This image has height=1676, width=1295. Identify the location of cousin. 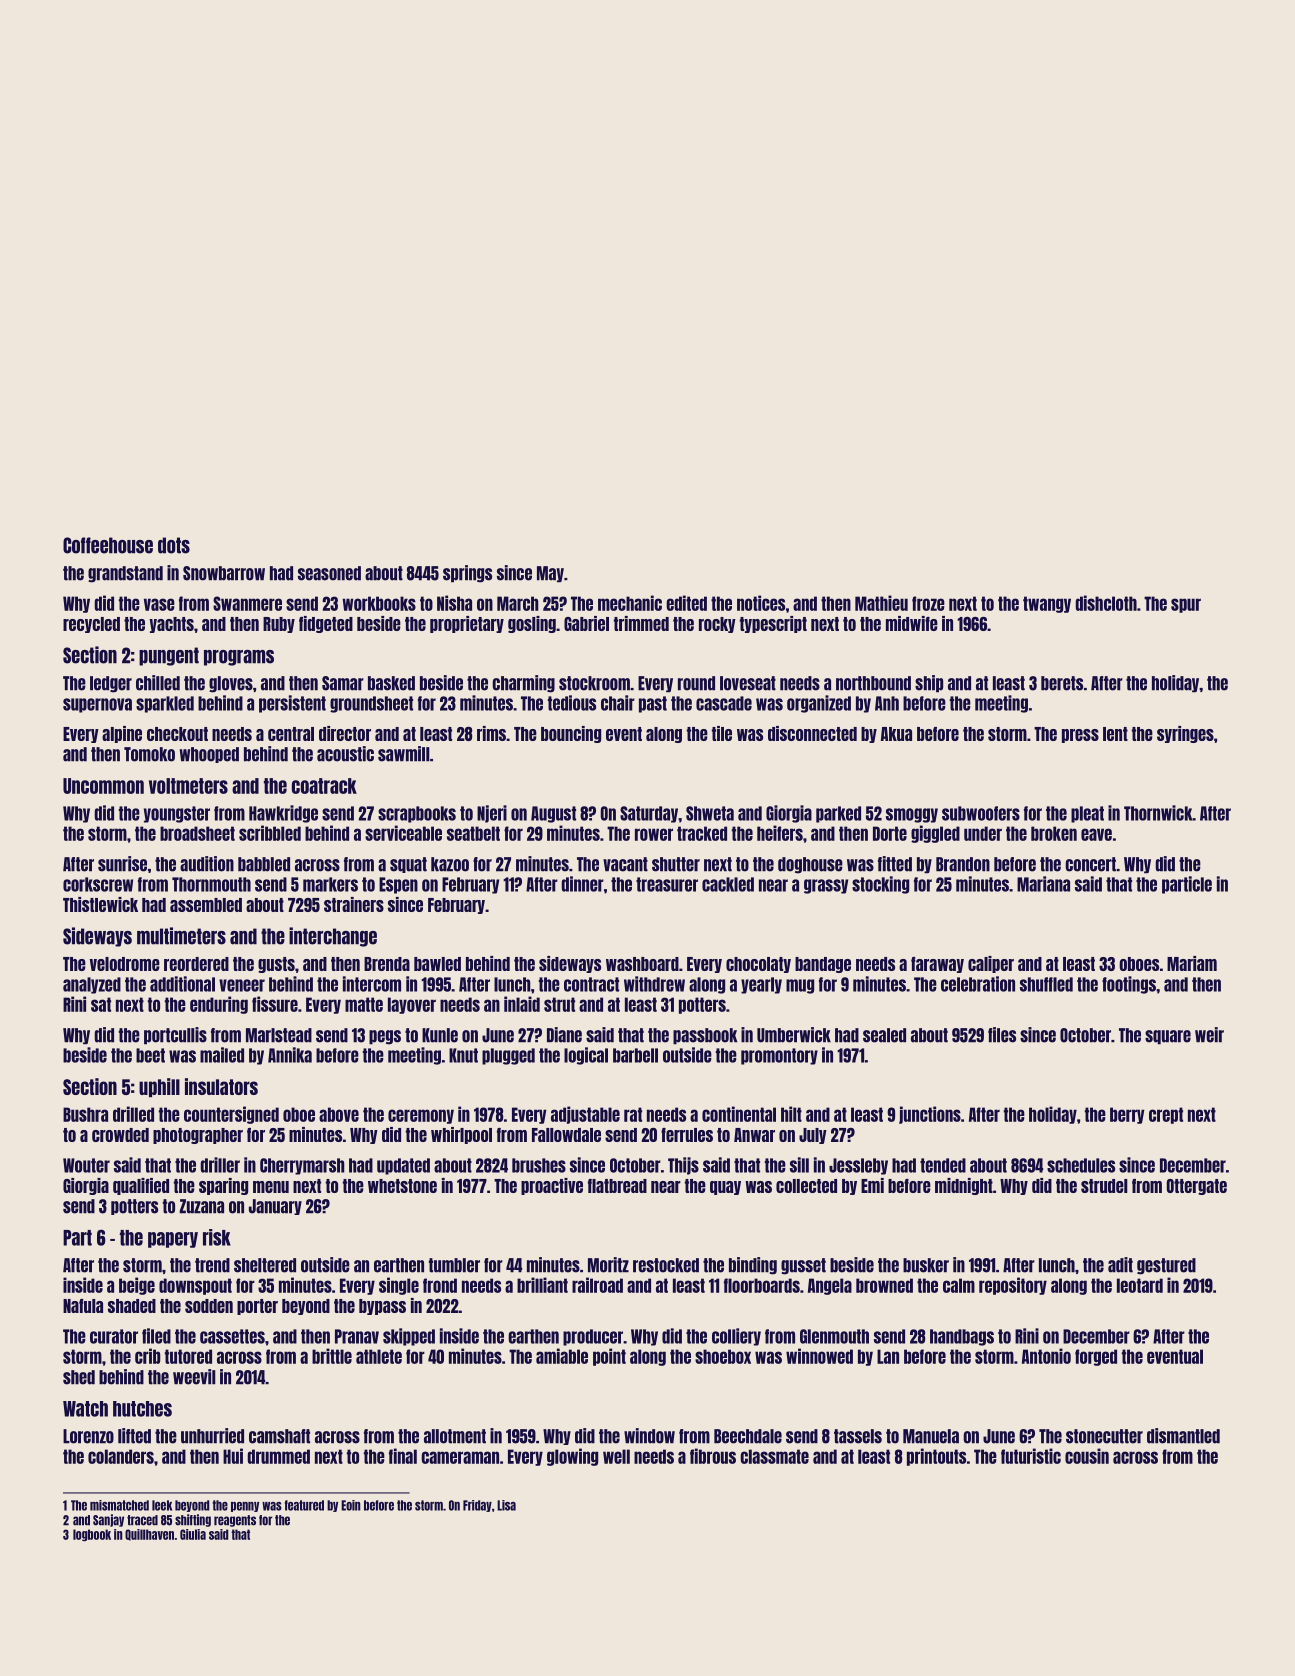
(1087, 1456).
